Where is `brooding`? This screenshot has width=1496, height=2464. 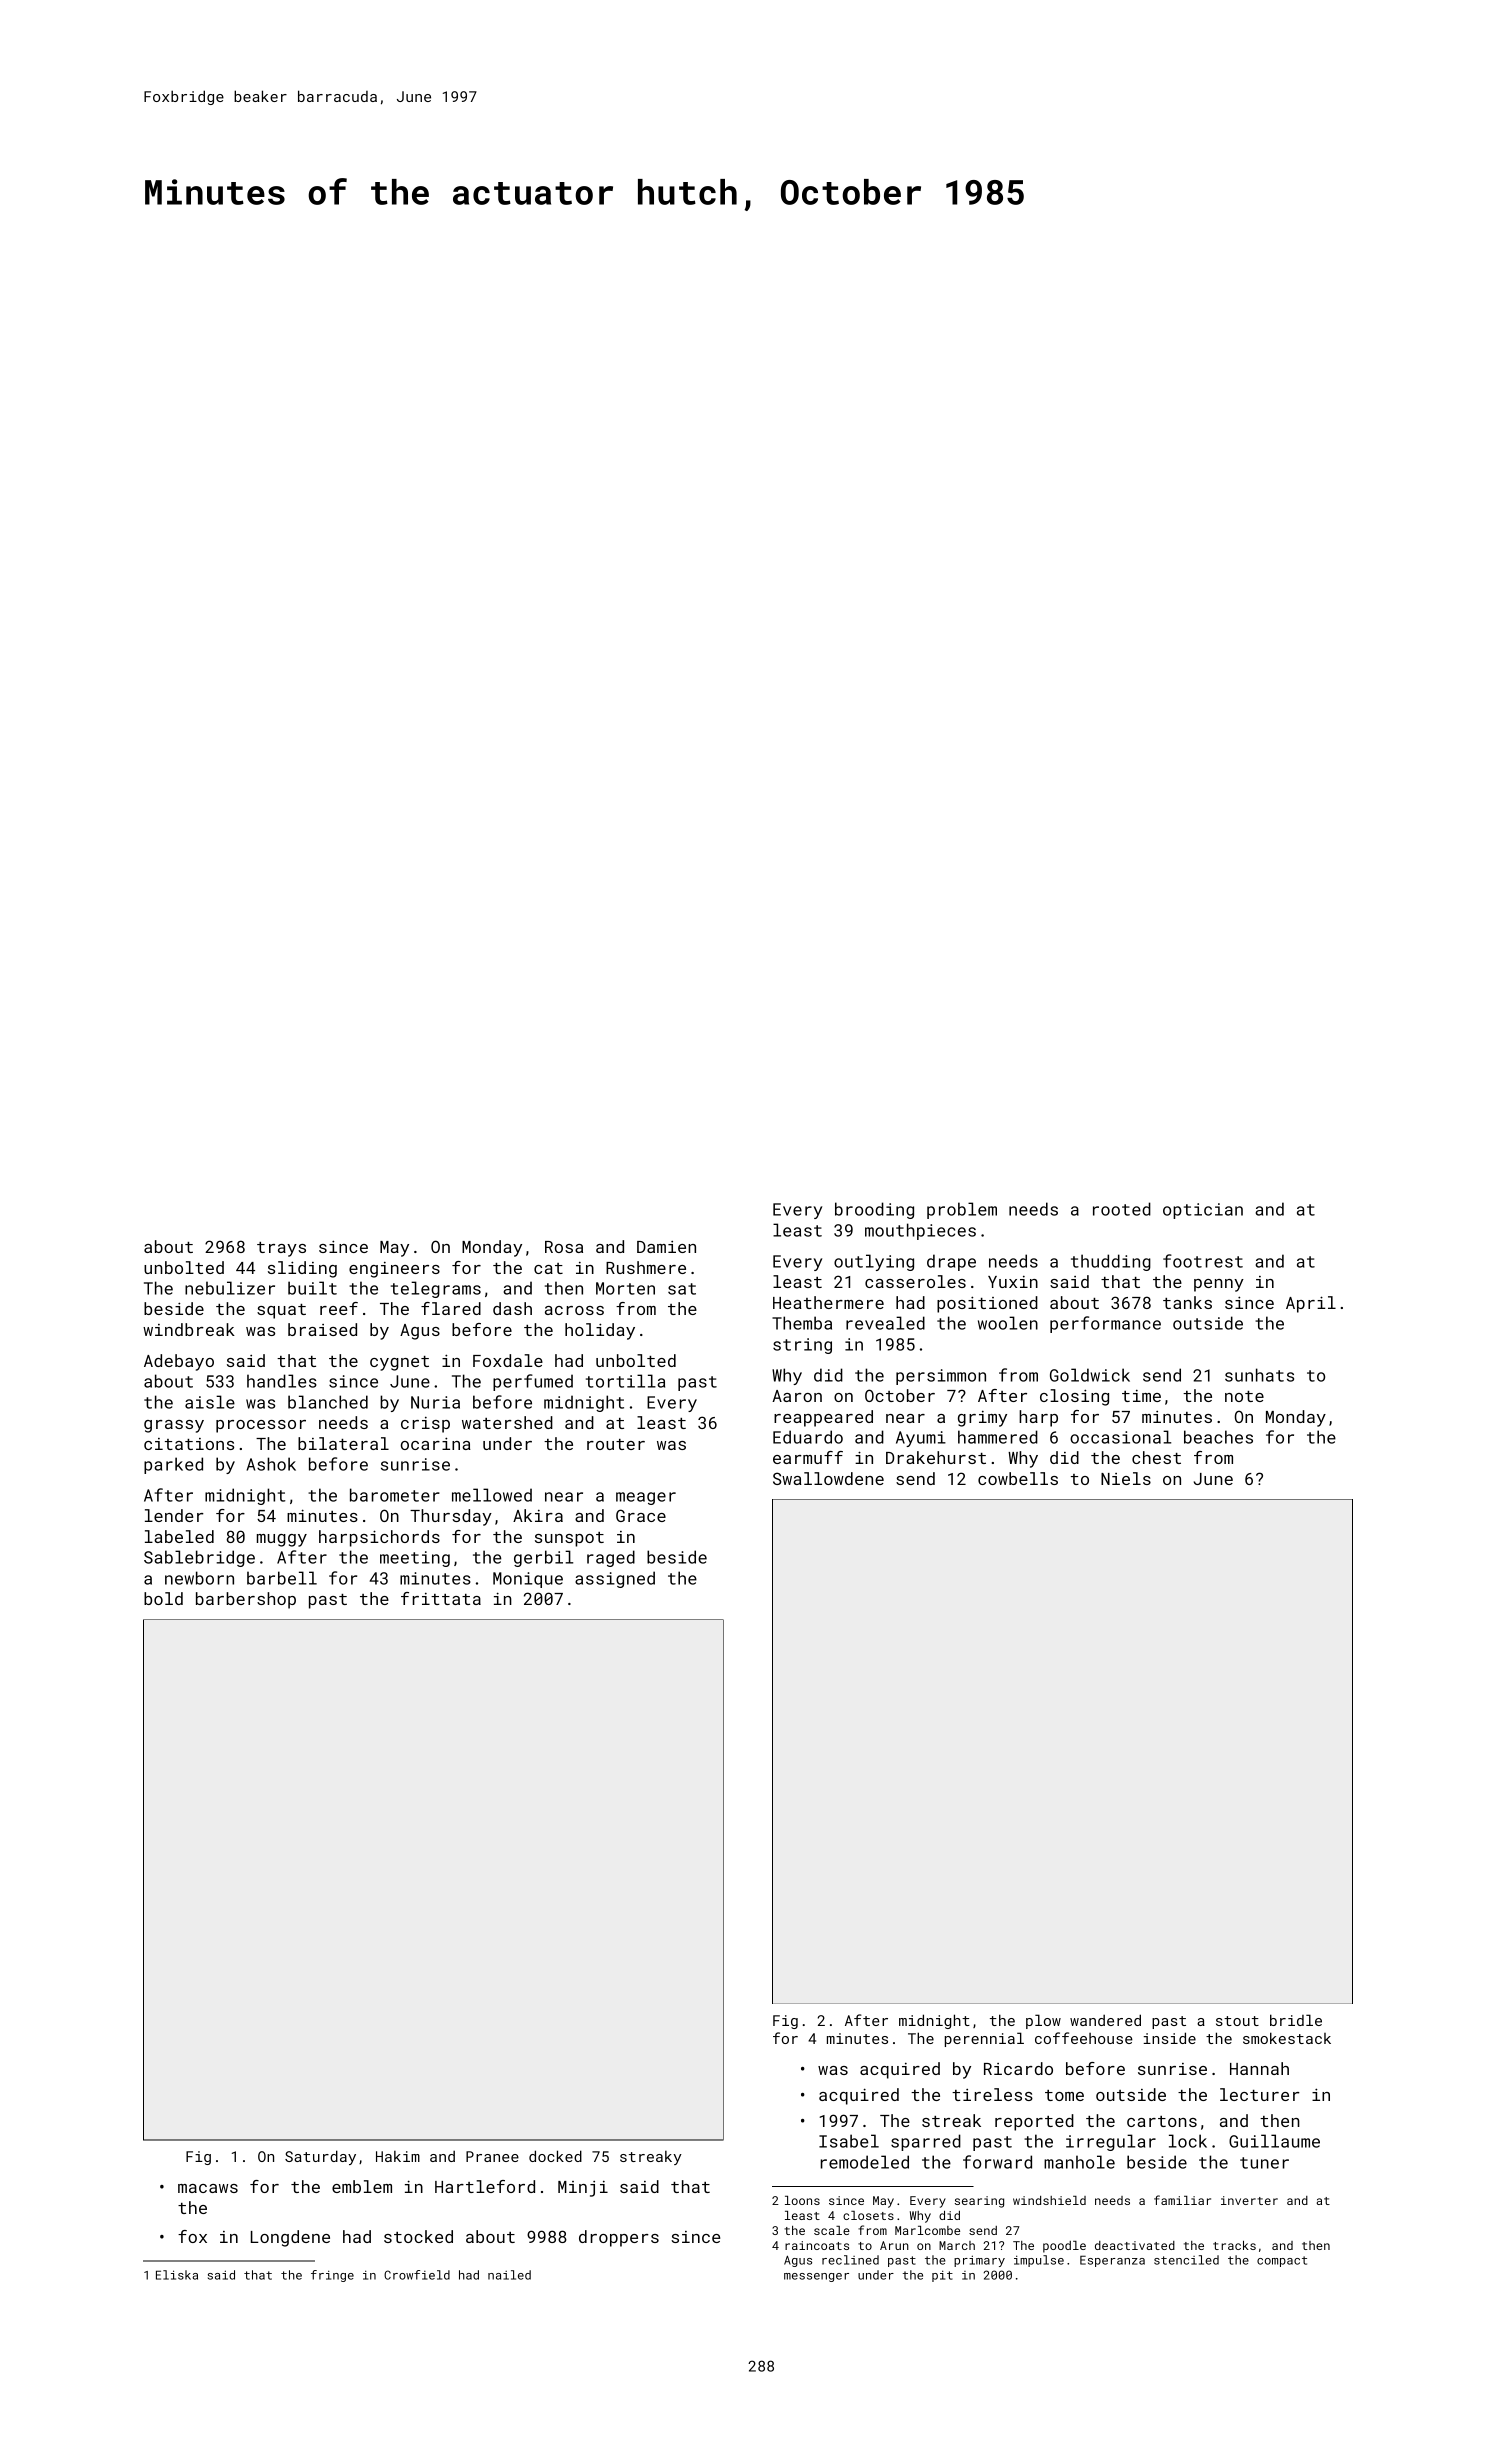
brooding is located at coordinates (874, 1210).
